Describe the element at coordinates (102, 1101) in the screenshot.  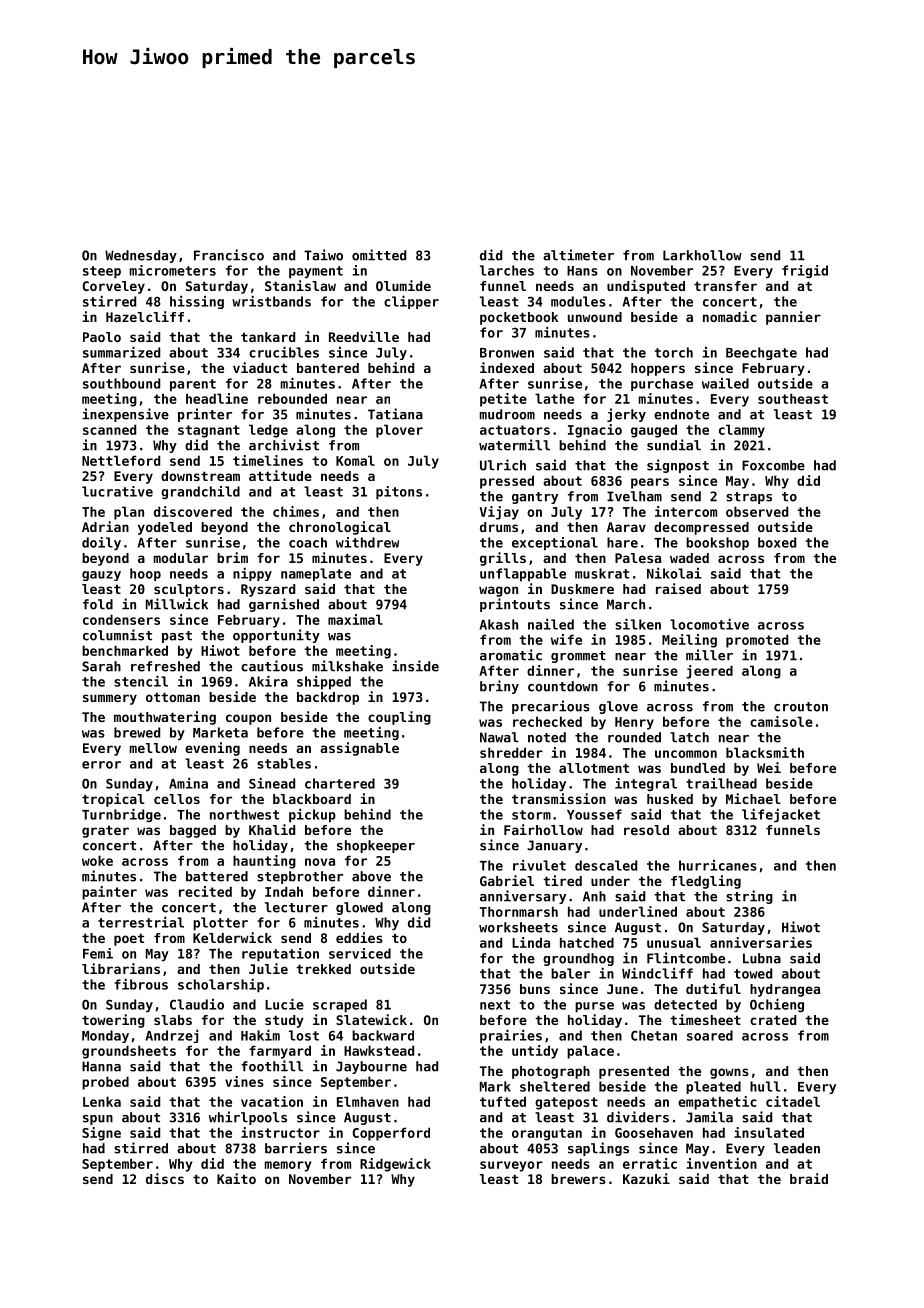
I see `Lenka` at that location.
